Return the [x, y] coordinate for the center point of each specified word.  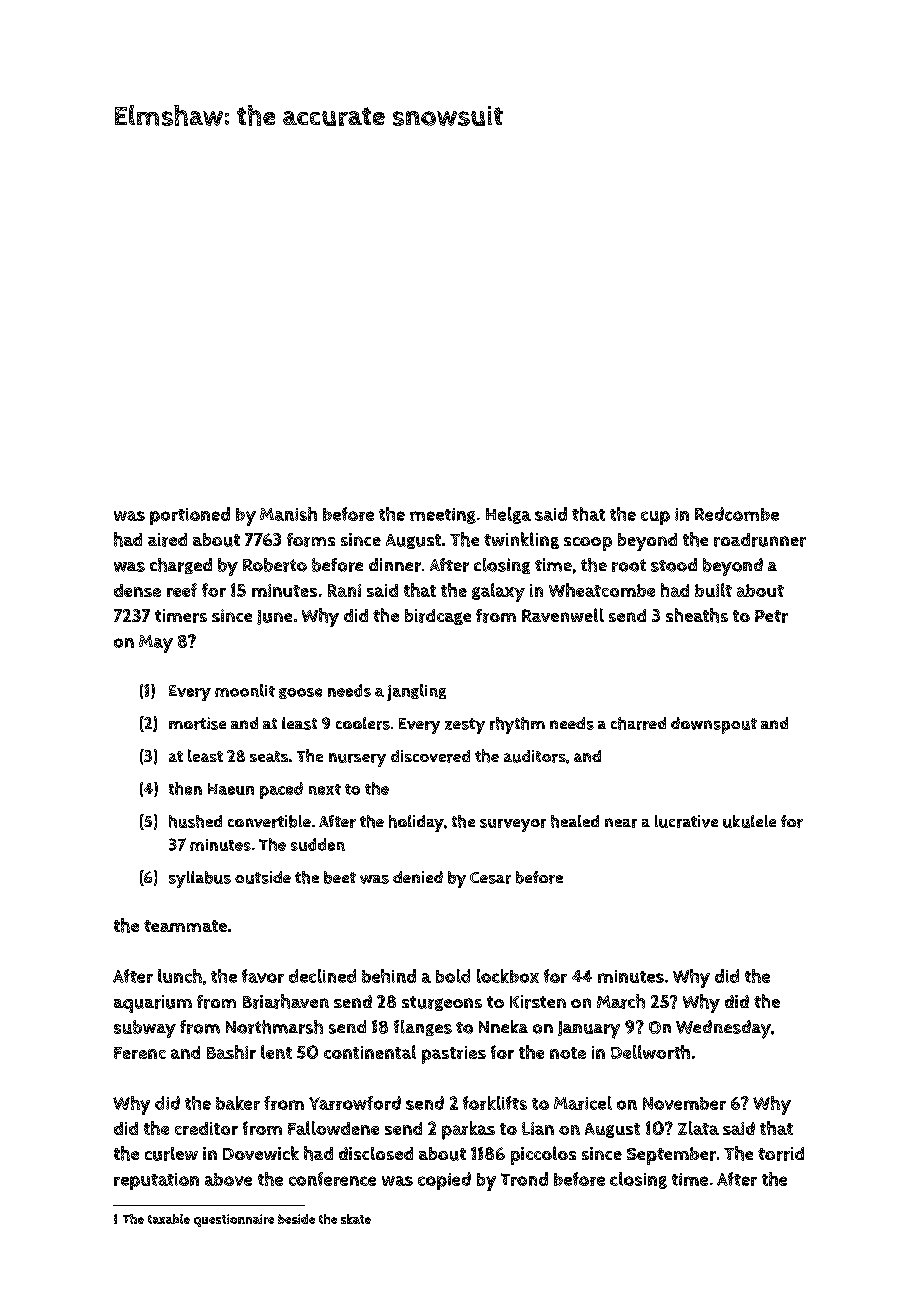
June [274, 617]
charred [638, 723]
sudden [318, 844]
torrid [781, 1154]
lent [276, 1052]
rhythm [517, 725]
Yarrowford [355, 1103]
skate [356, 1219]
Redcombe [737, 514]
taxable [169, 1219]
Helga [508, 515]
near [621, 823]
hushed [195, 821]
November [684, 1103]
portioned [190, 516]
